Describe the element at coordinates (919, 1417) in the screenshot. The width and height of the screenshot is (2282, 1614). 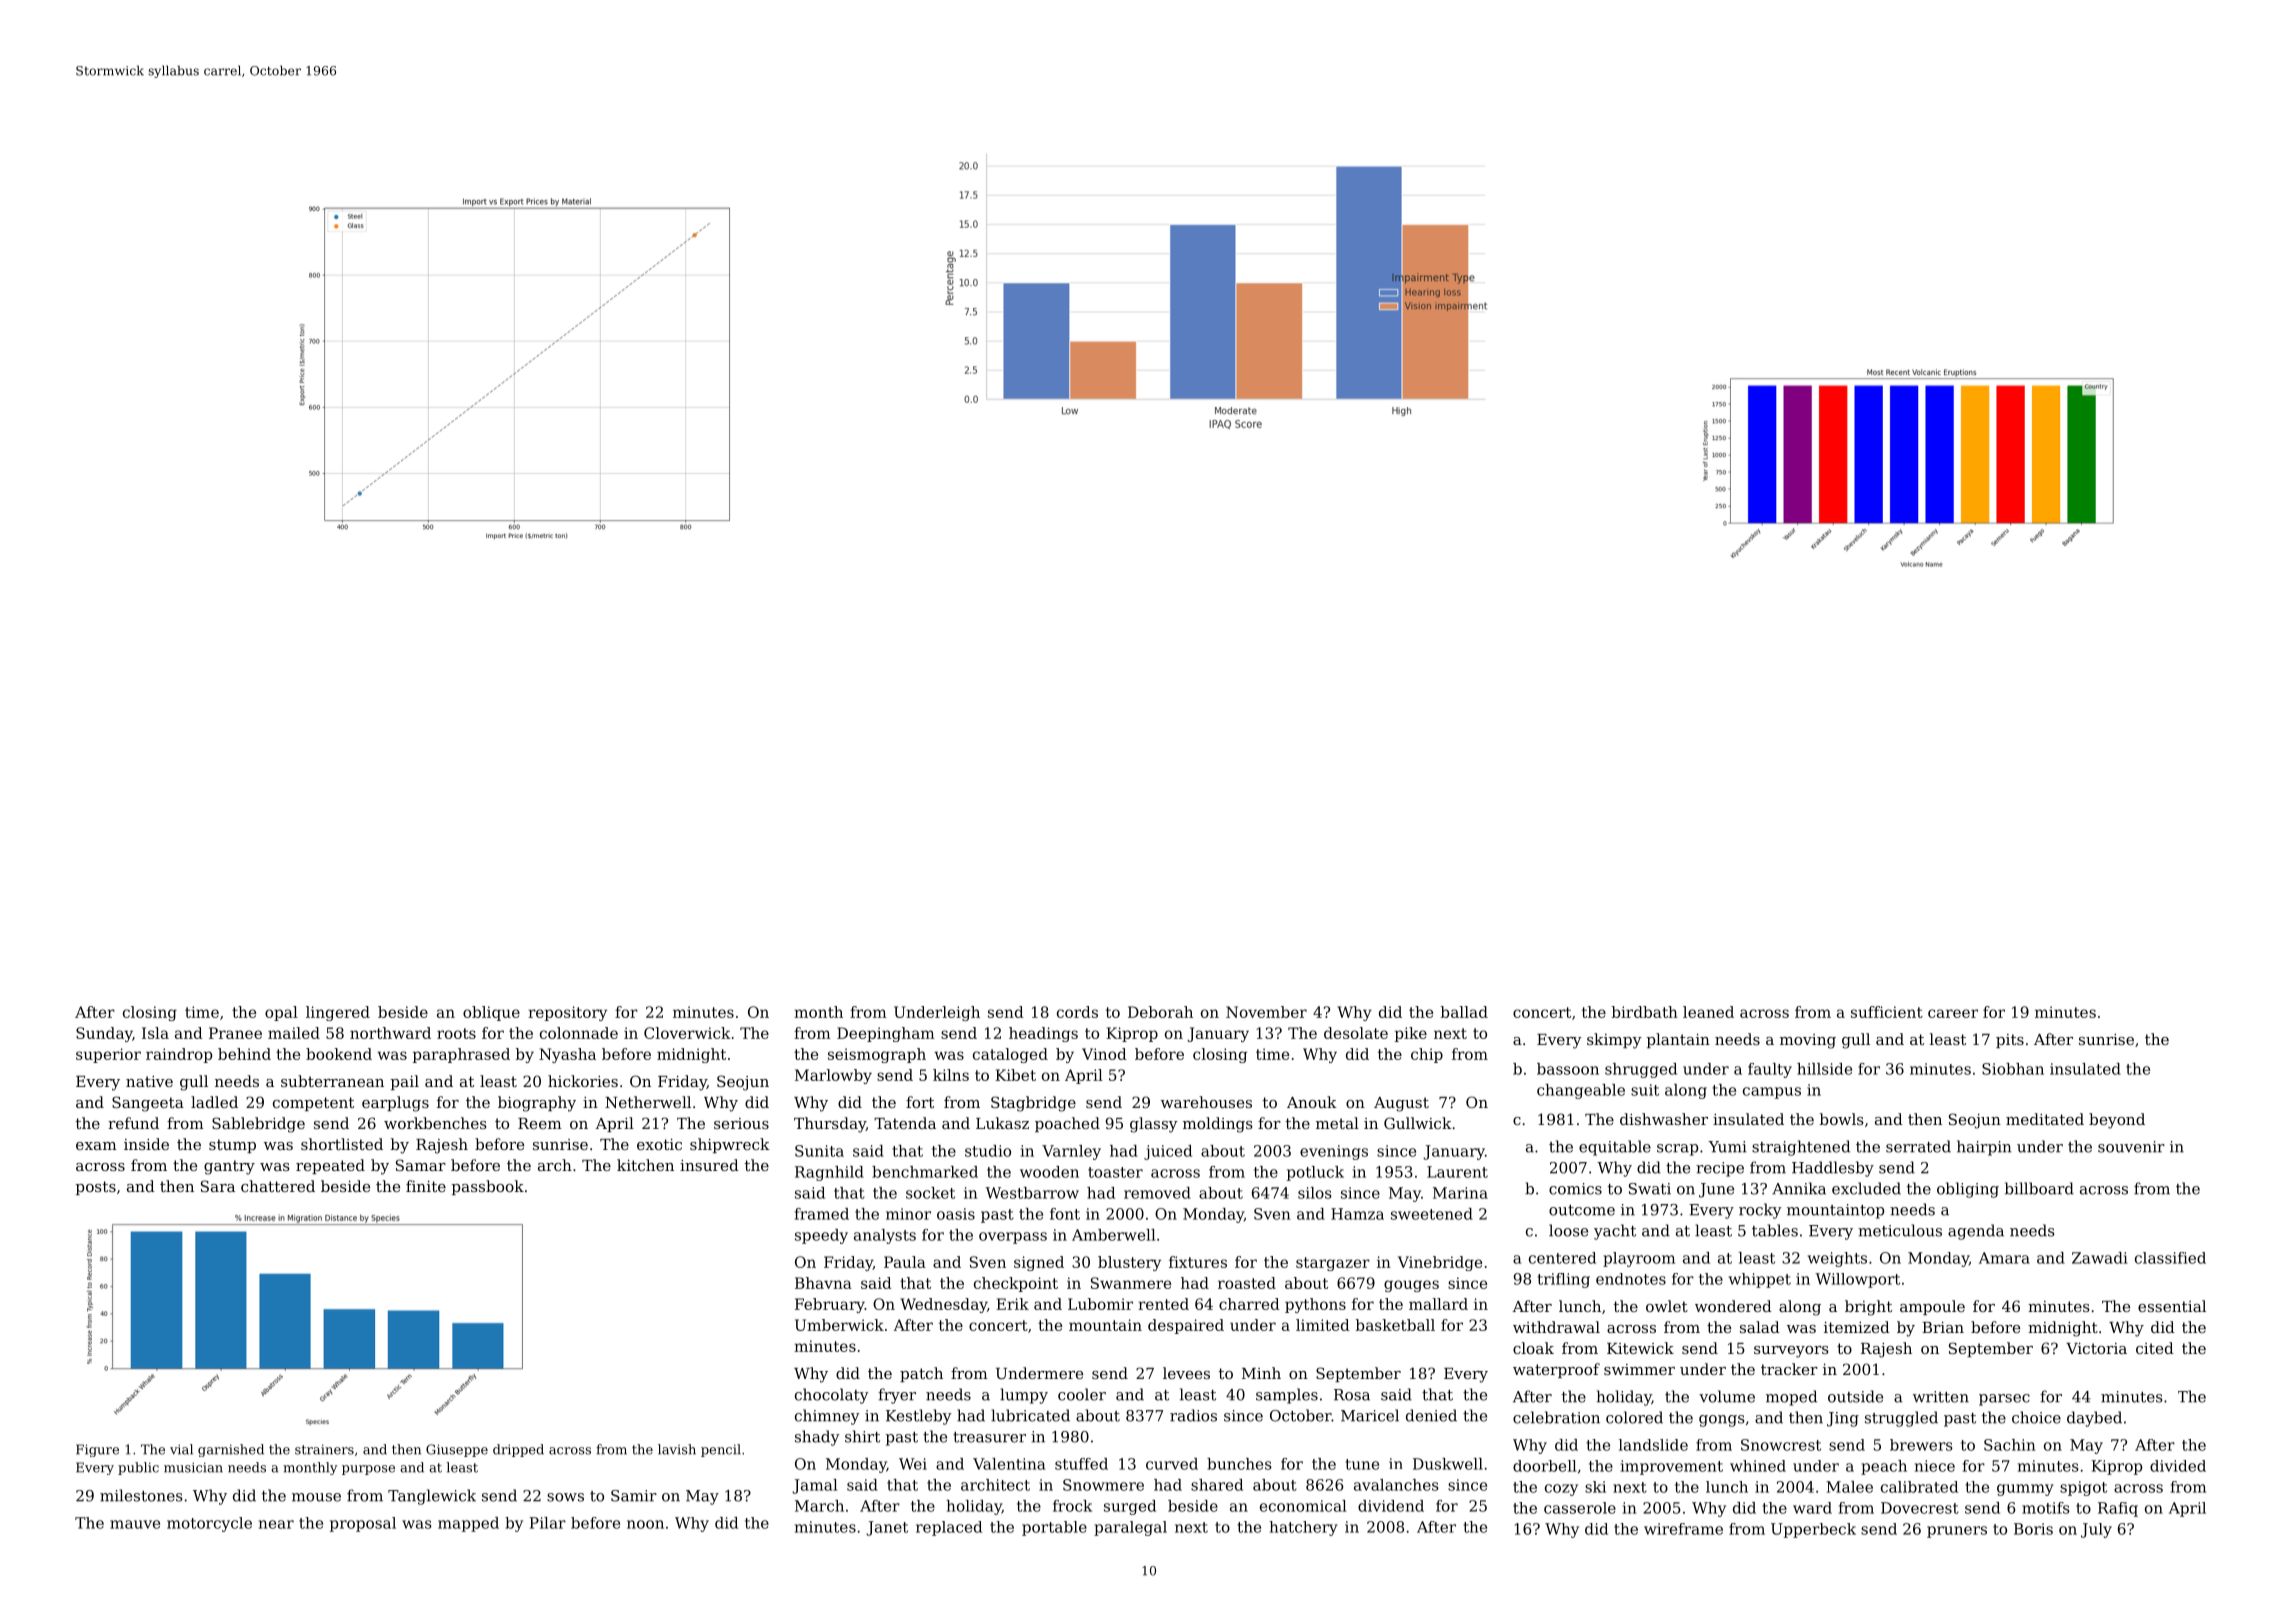
I see `Kestleby` at that location.
